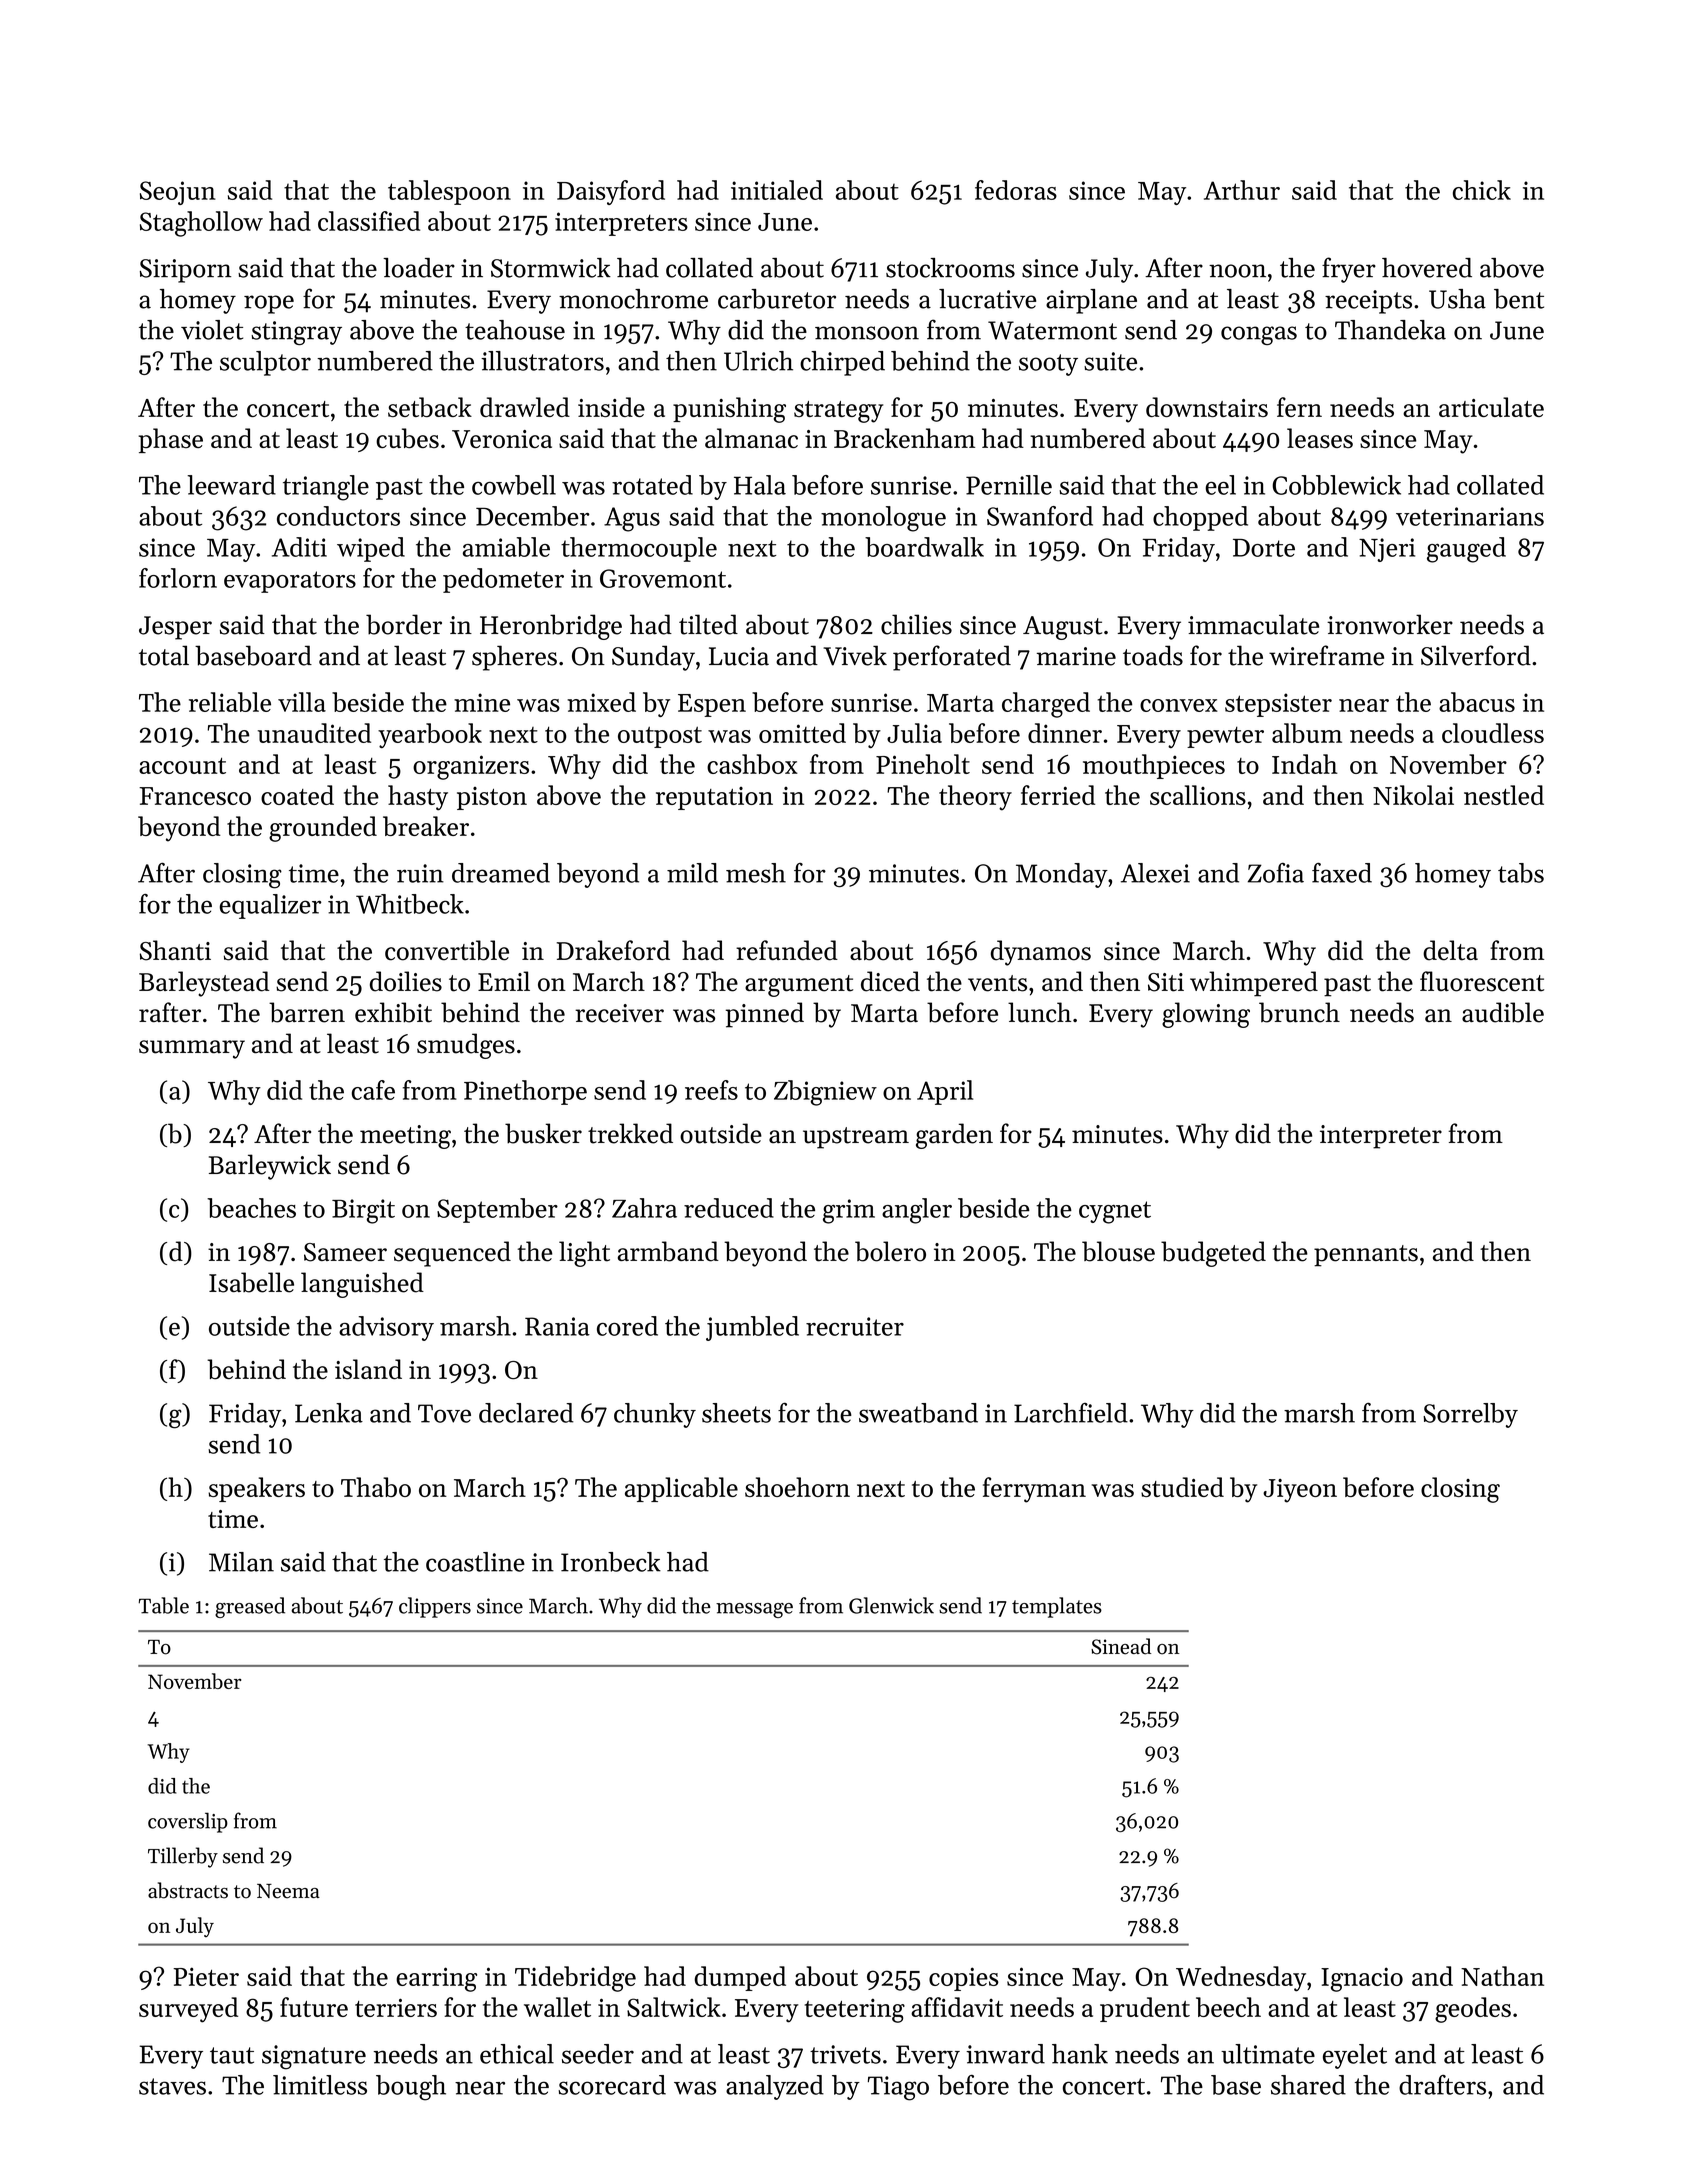 Image resolution: width=1683 pixels, height=2178 pixels. I want to click on toads, so click(1153, 655).
